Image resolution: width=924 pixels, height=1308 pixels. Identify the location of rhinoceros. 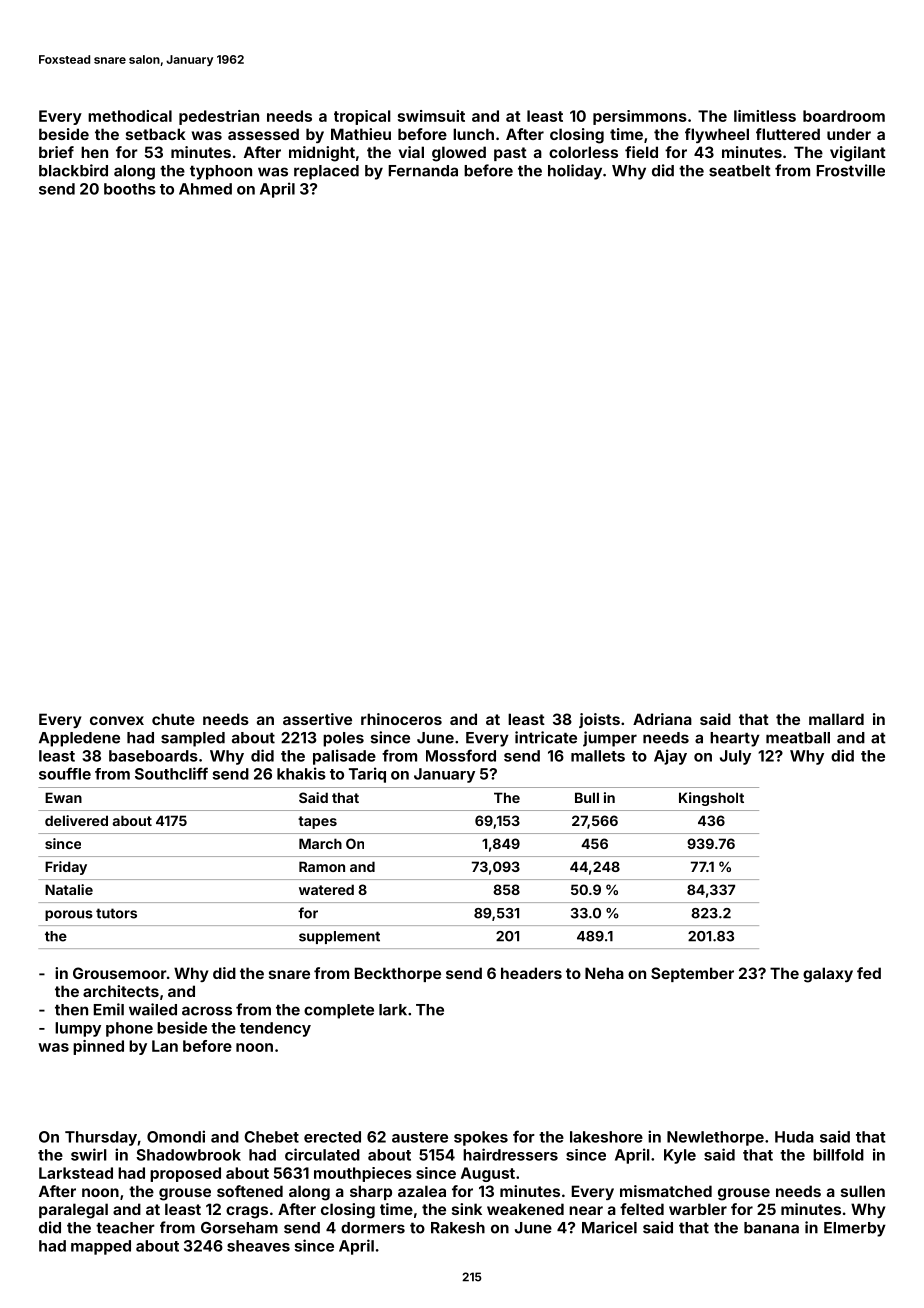
(401, 719).
